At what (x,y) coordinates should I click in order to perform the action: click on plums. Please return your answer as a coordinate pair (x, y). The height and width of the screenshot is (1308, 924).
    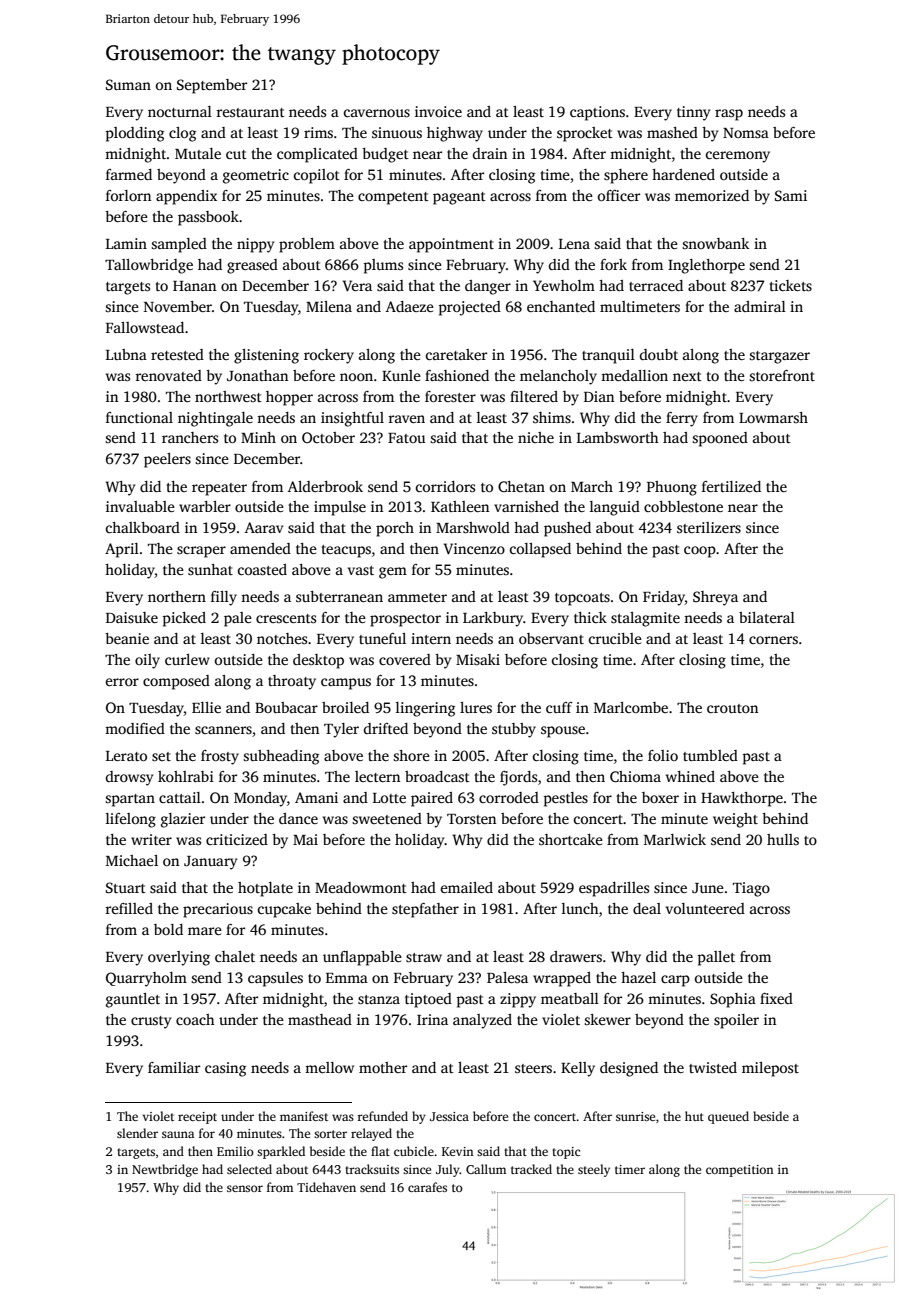
    Looking at the image, I should click on (383, 266).
